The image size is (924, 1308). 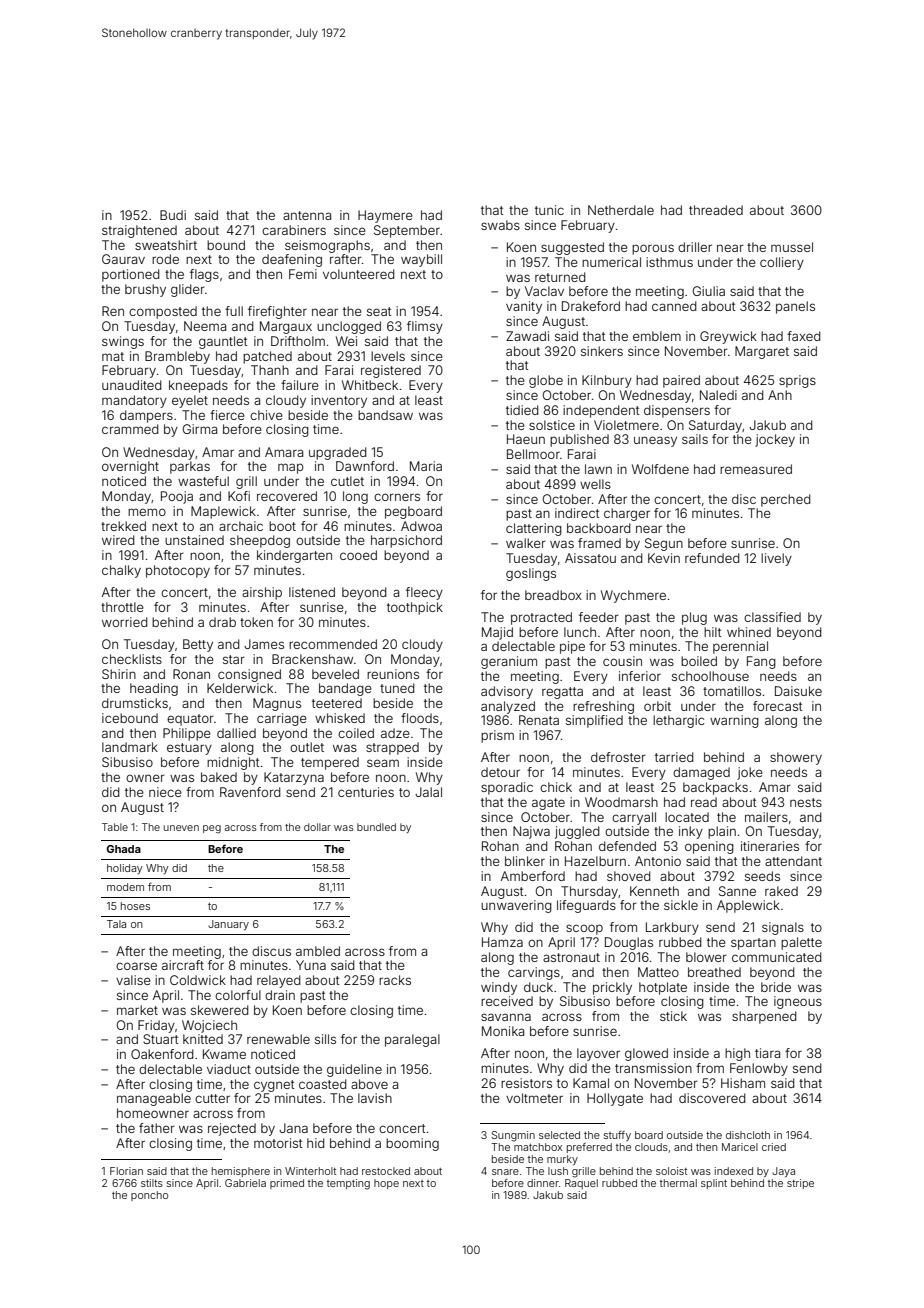 What do you see at coordinates (549, 210) in the screenshot?
I see `tunic` at bounding box center [549, 210].
